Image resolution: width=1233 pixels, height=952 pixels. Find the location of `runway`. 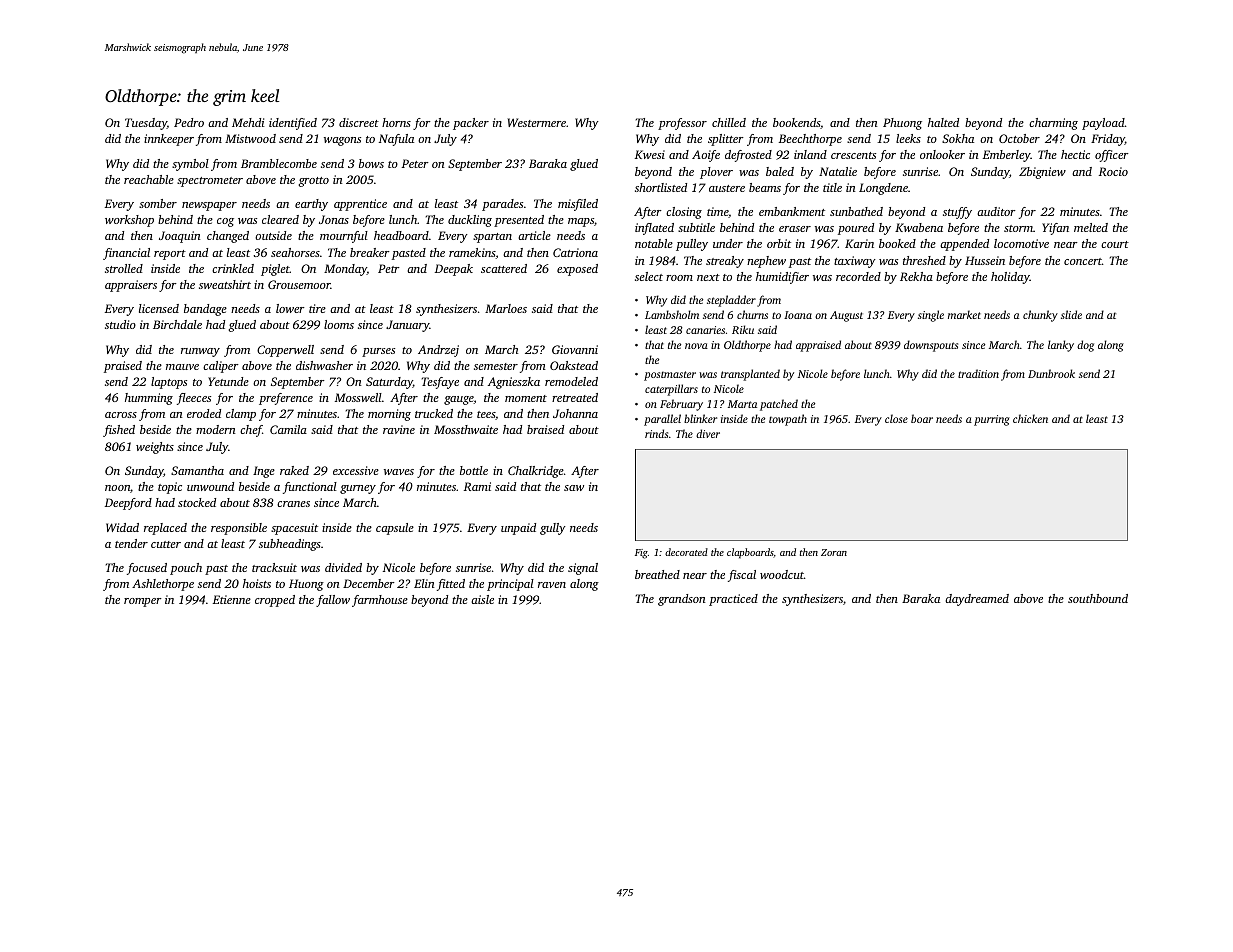

runway is located at coordinates (200, 352).
